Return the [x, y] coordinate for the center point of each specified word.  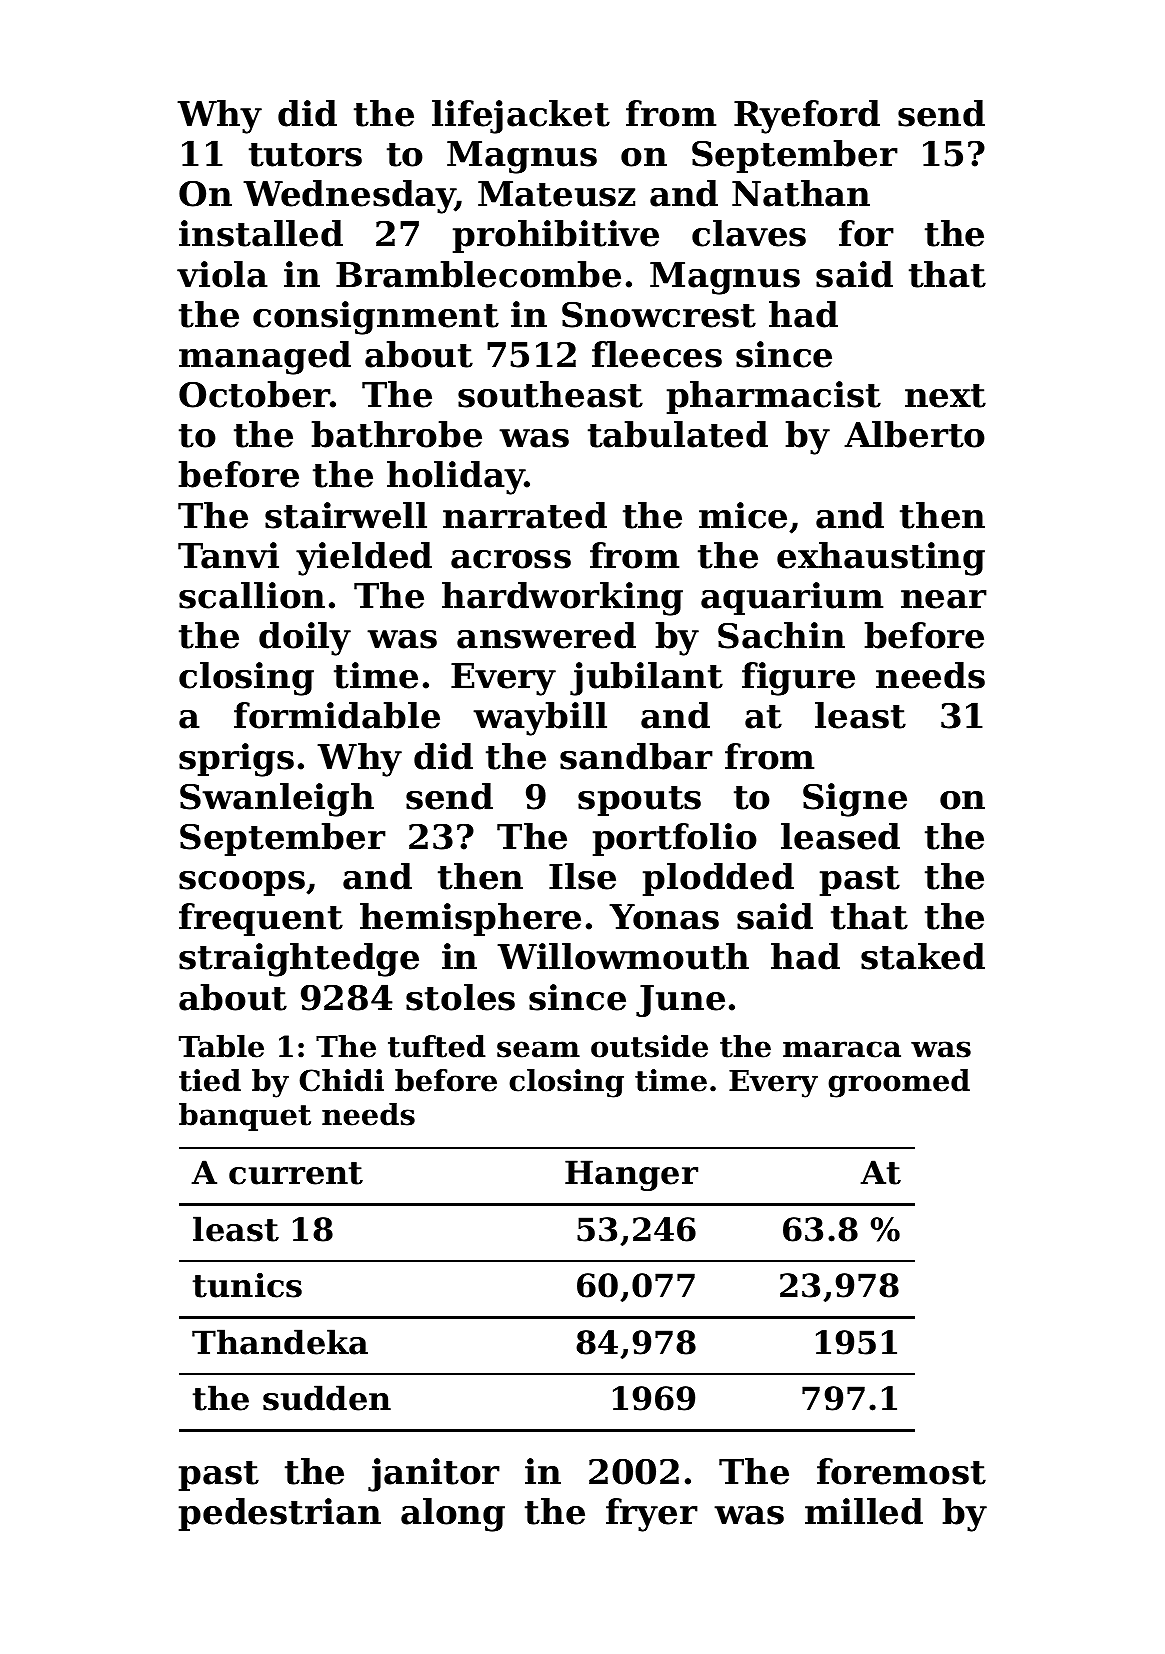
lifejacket [521, 117]
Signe [855, 800]
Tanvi [228, 555]
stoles [460, 997]
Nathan [801, 193]
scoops [242, 883]
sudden [327, 1398]
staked [923, 956]
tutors [305, 155]
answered [546, 635]
